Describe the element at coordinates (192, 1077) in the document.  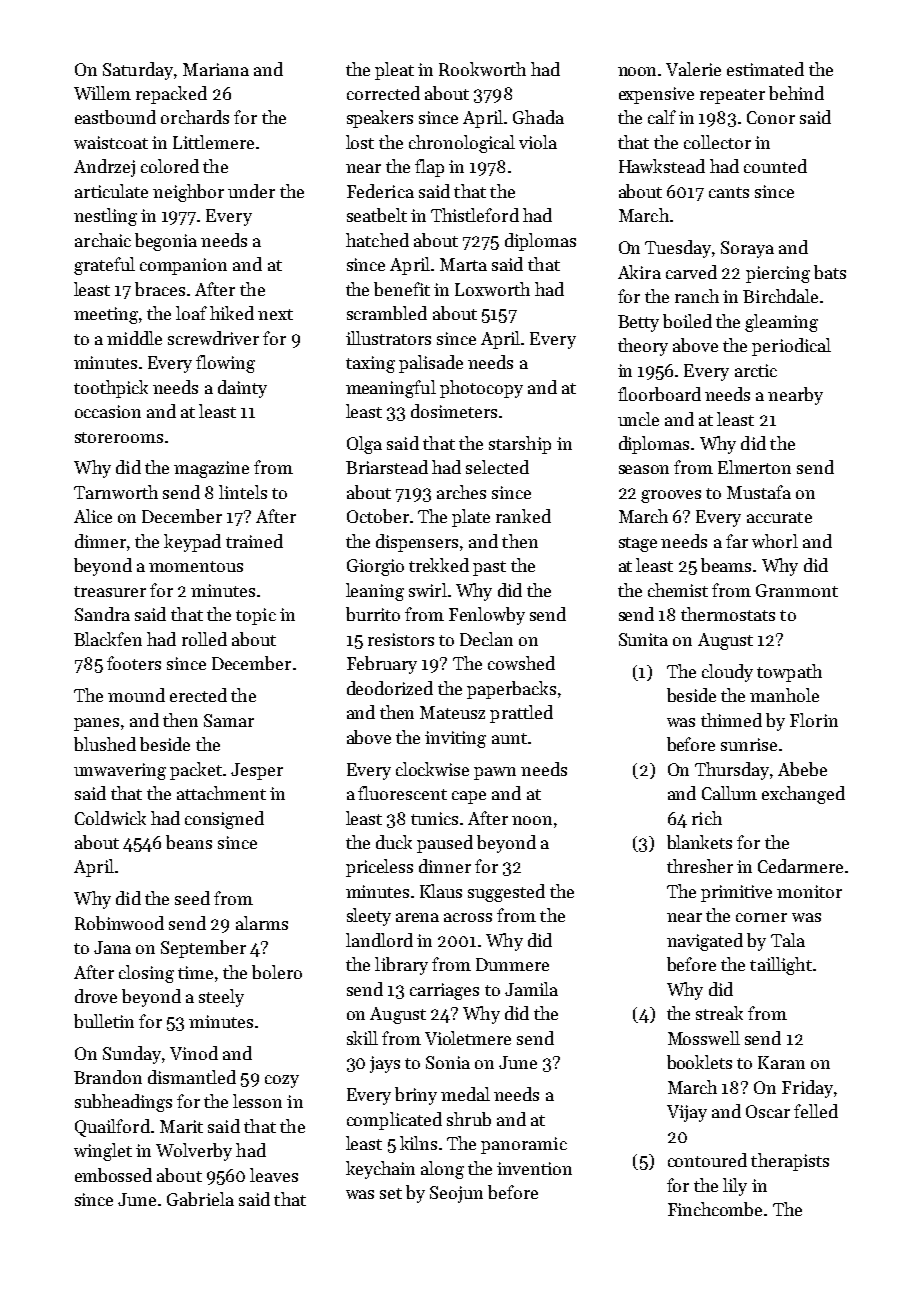
I see `dismantled` at that location.
